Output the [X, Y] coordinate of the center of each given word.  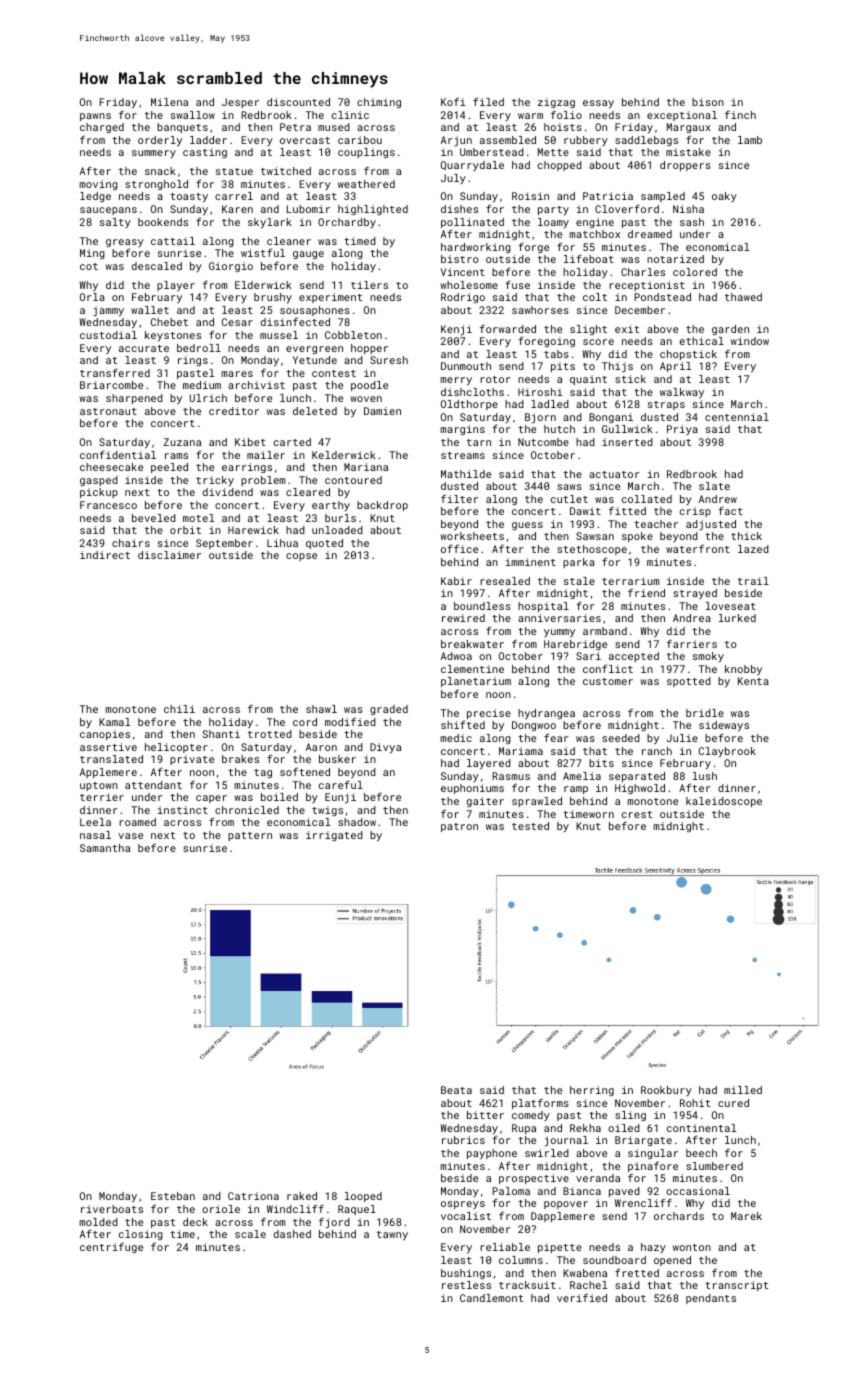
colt [595, 297]
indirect [105, 555]
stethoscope [592, 550]
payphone [492, 1154]
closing [141, 1235]
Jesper [240, 103]
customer [608, 681]
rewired [463, 618]
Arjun [456, 141]
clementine [472, 669]
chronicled [247, 810]
